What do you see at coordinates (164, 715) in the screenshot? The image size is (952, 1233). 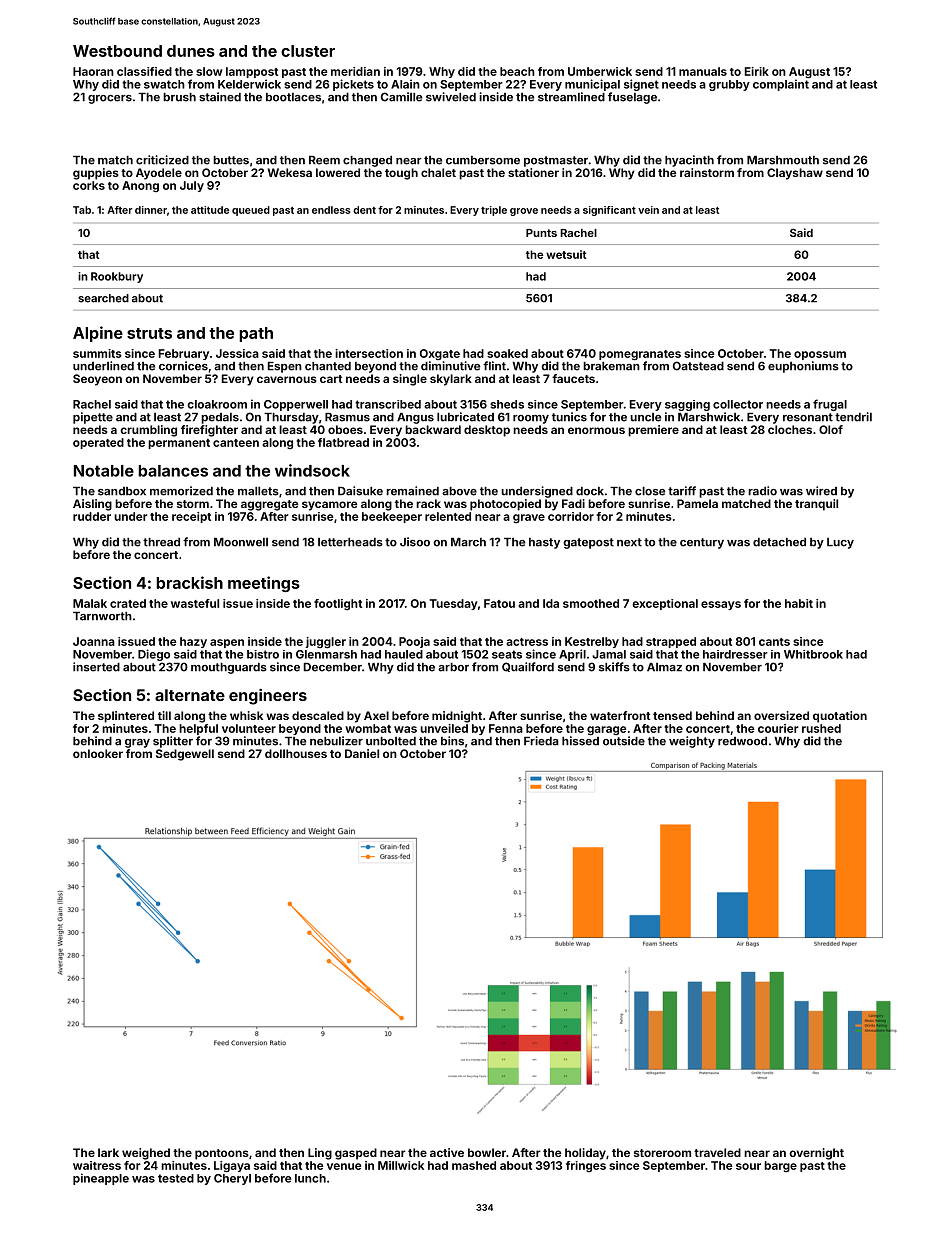 I see `till` at bounding box center [164, 715].
